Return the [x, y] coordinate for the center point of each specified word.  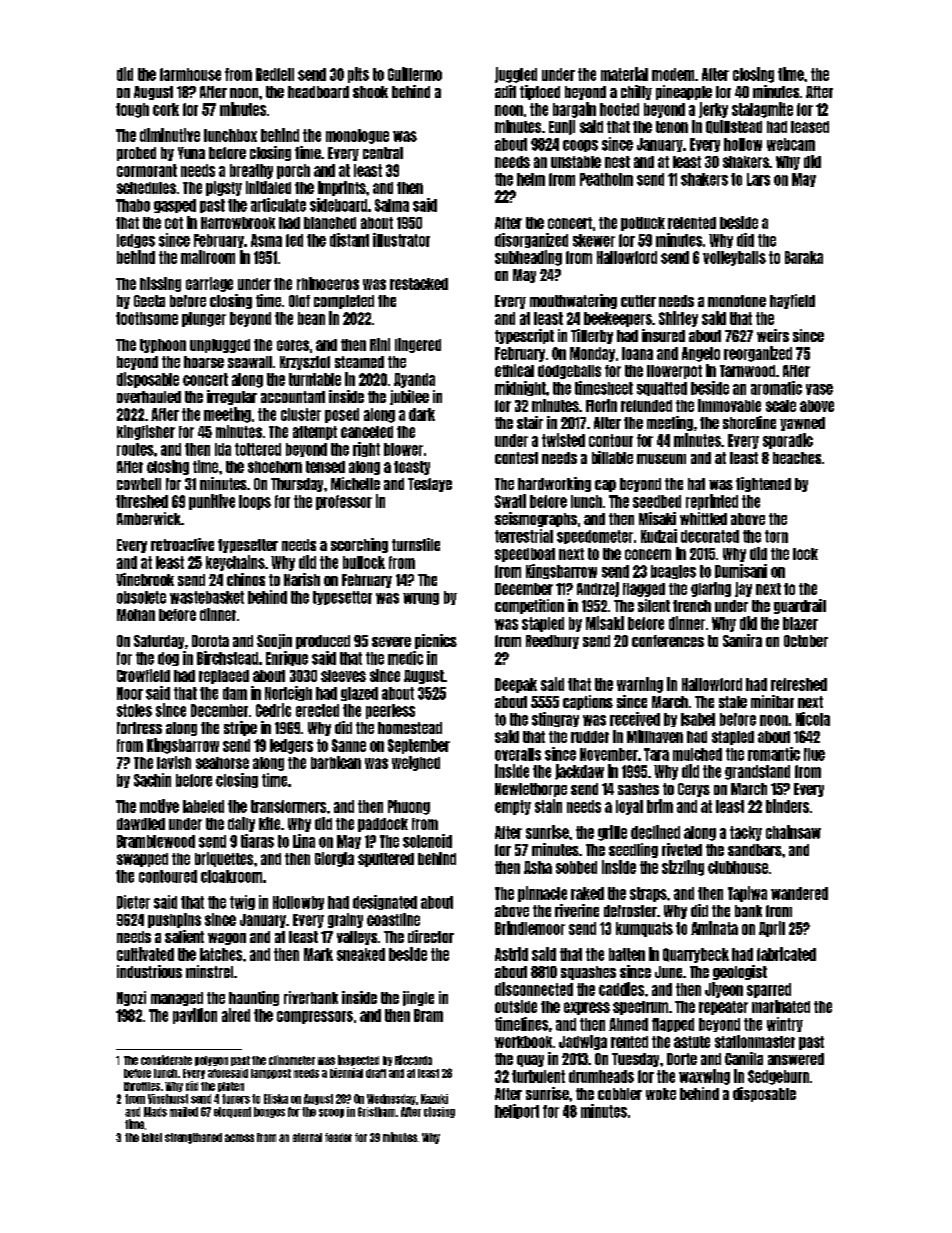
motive [159, 806]
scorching [359, 545]
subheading [528, 258]
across [239, 1138]
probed [136, 154]
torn [776, 536]
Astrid [511, 954]
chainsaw [793, 832]
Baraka [804, 257]
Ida [223, 449]
